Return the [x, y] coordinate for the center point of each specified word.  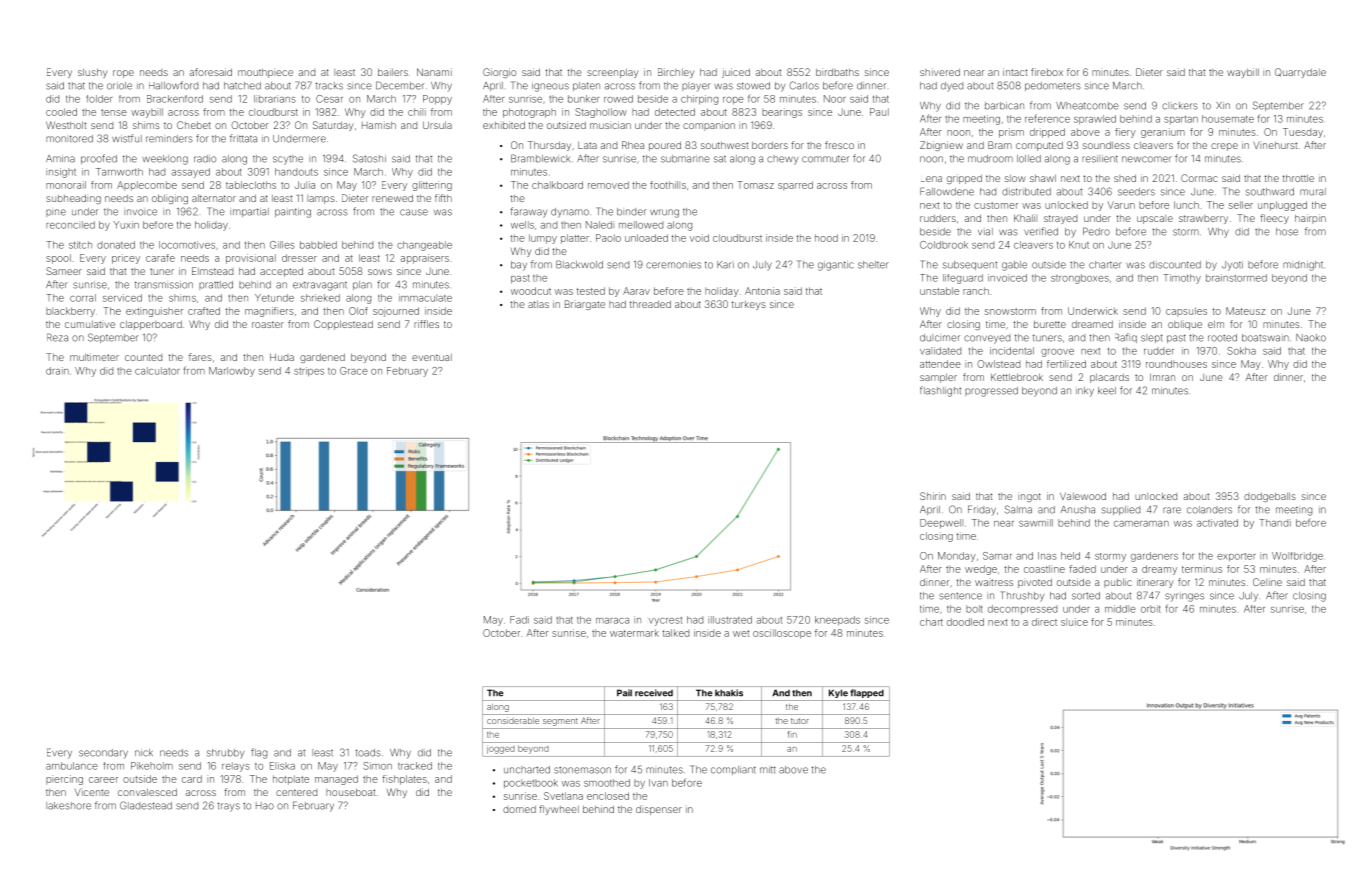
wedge [981, 570]
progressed [991, 392]
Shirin [933, 496]
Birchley [676, 73]
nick [144, 753]
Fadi [519, 620]
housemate [1228, 119]
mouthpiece [265, 73]
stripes [309, 372]
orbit [1151, 609]
